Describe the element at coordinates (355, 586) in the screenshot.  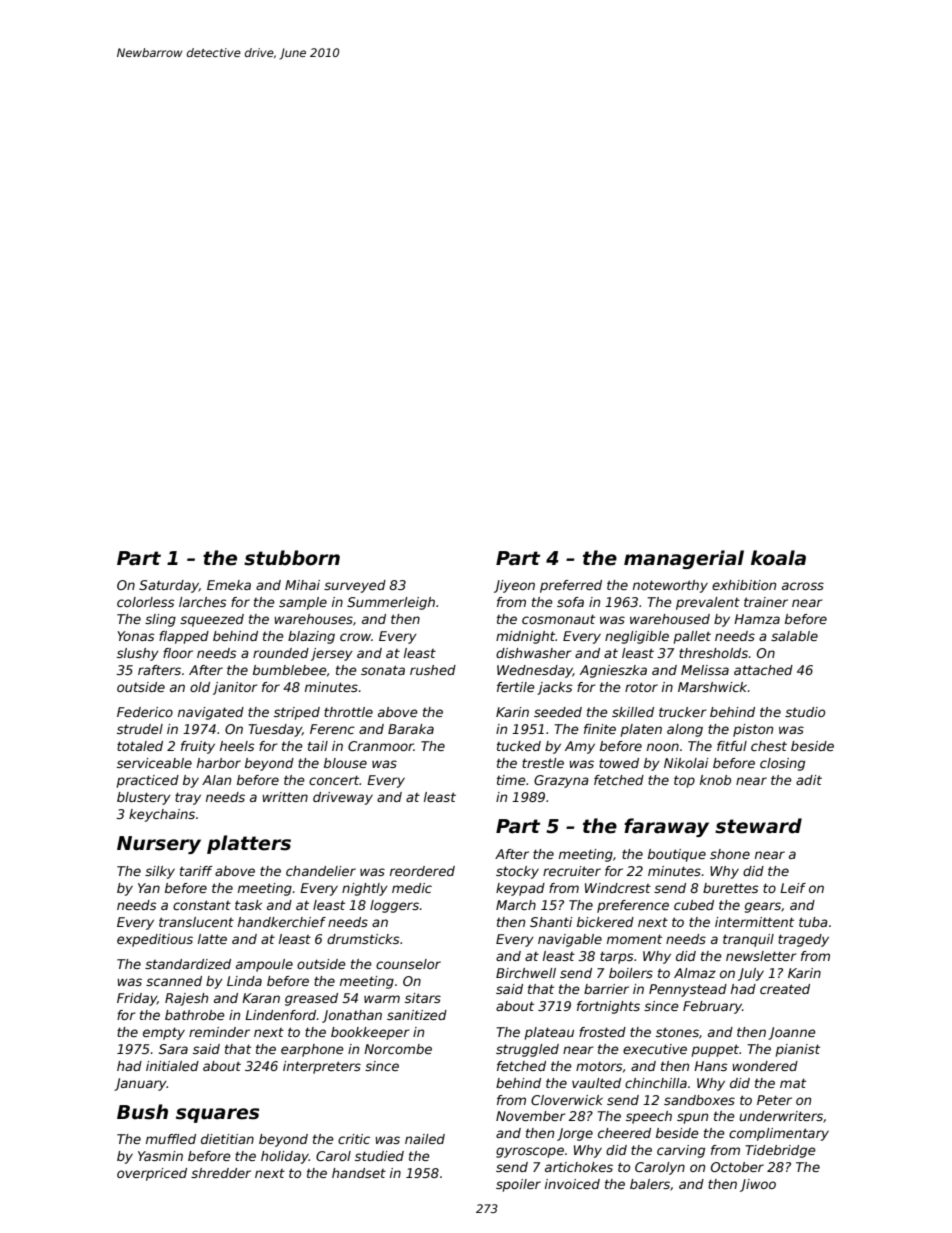
I see `surveyed` at that location.
